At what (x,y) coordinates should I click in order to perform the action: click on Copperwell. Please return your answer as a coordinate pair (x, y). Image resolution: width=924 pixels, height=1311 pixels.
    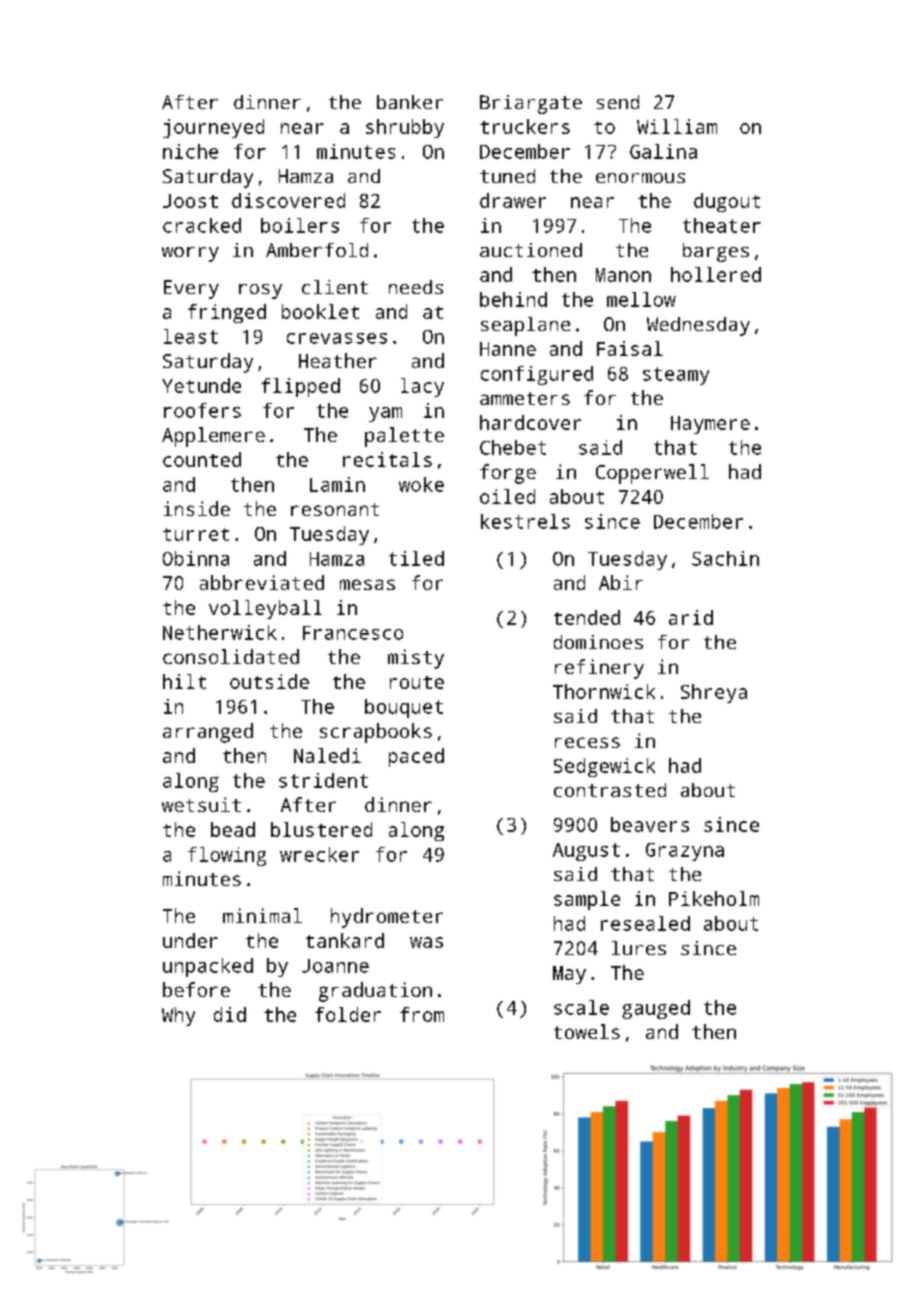
    Looking at the image, I should click on (652, 474).
